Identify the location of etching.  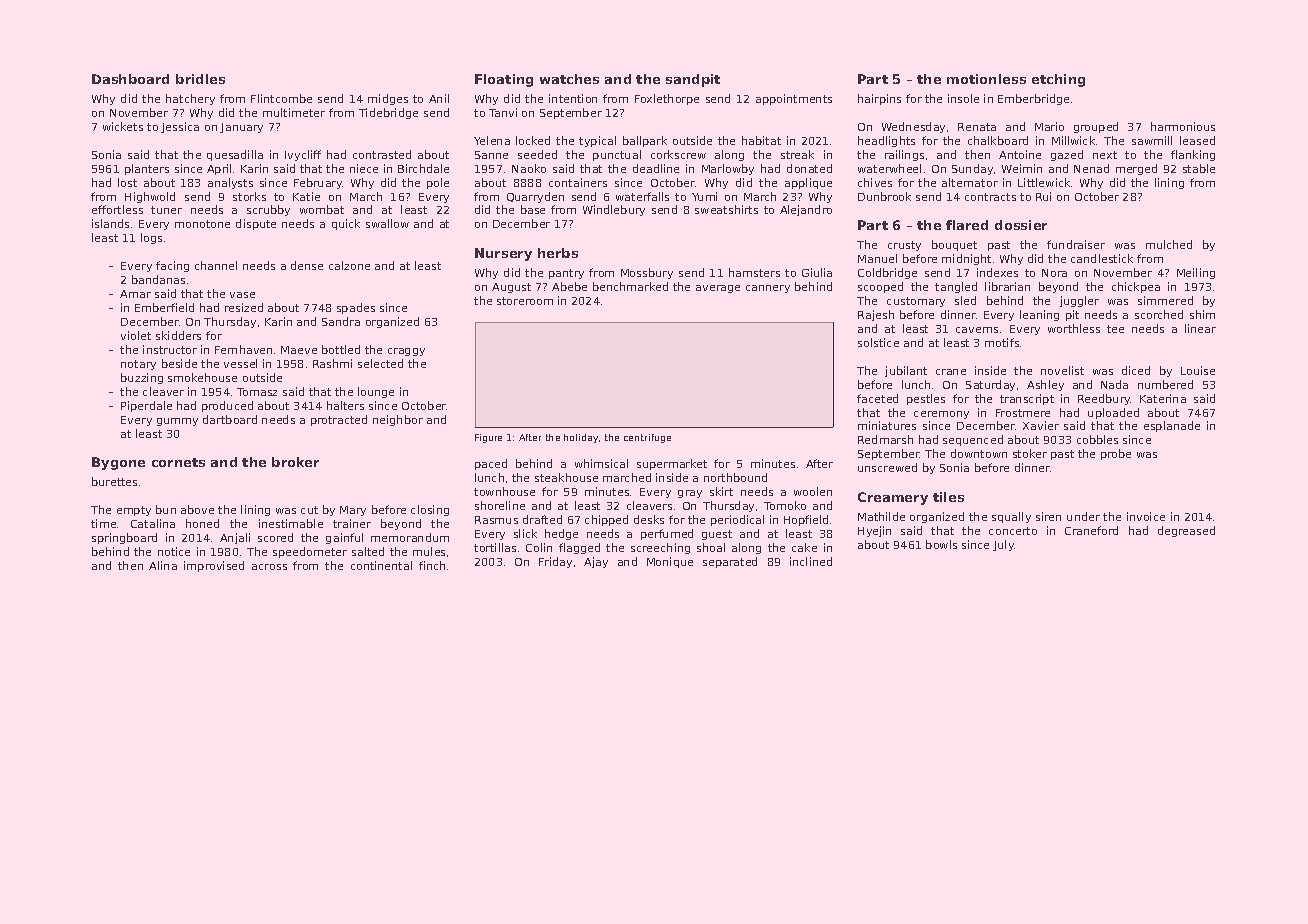
(1058, 80).
